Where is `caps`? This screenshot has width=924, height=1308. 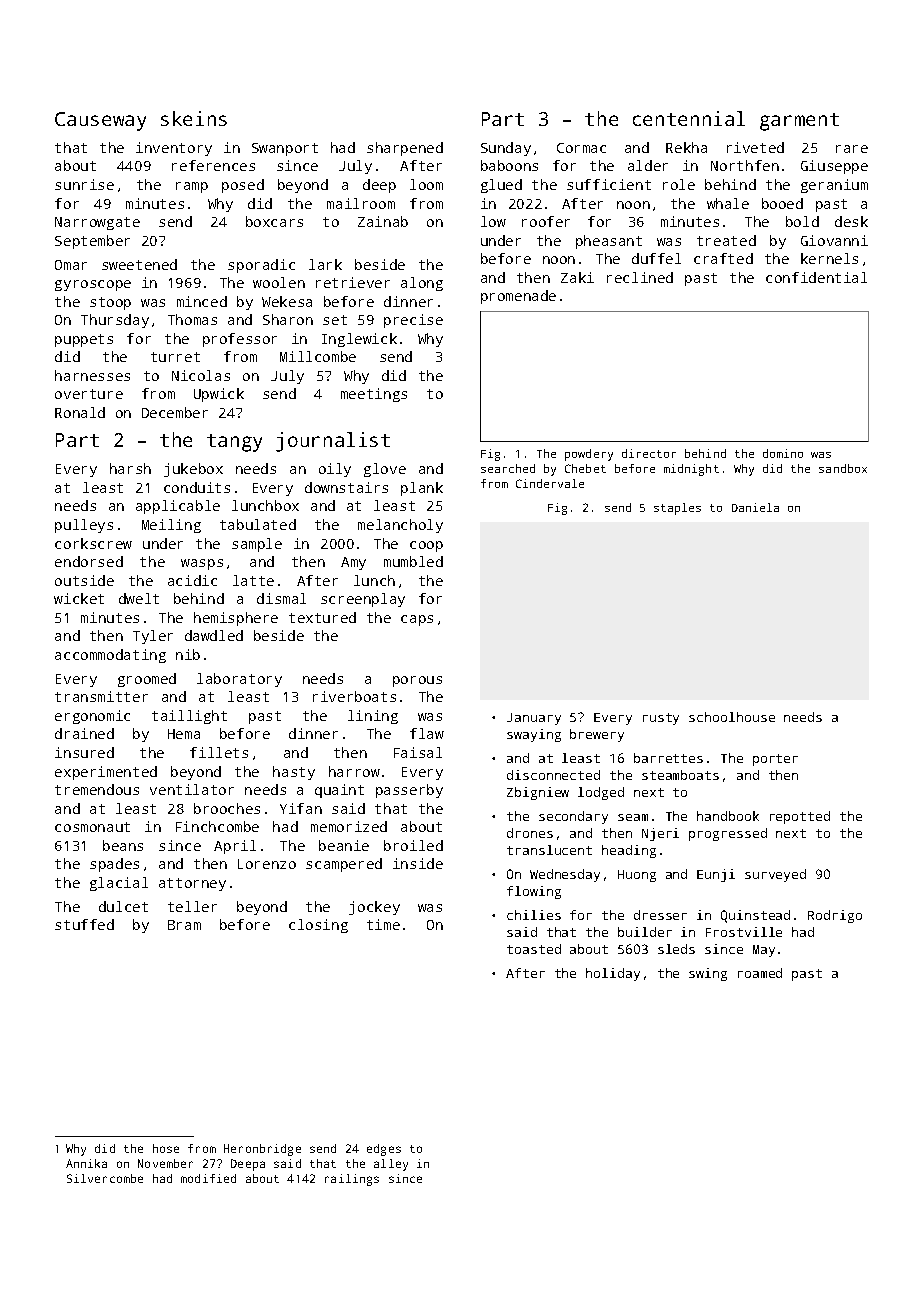 caps is located at coordinates (417, 620).
